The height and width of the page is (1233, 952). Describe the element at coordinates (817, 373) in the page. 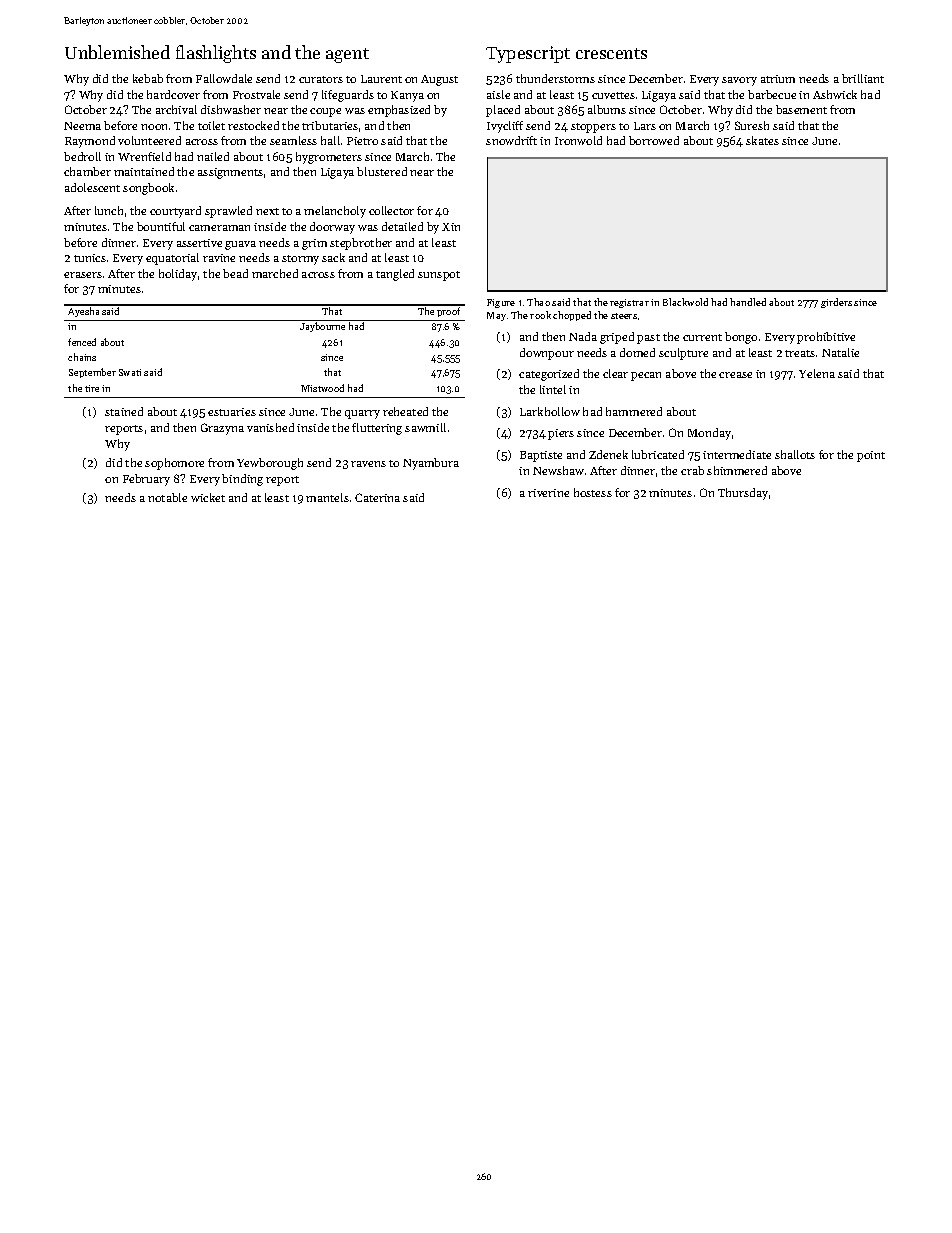

I see `Yelena` at that location.
